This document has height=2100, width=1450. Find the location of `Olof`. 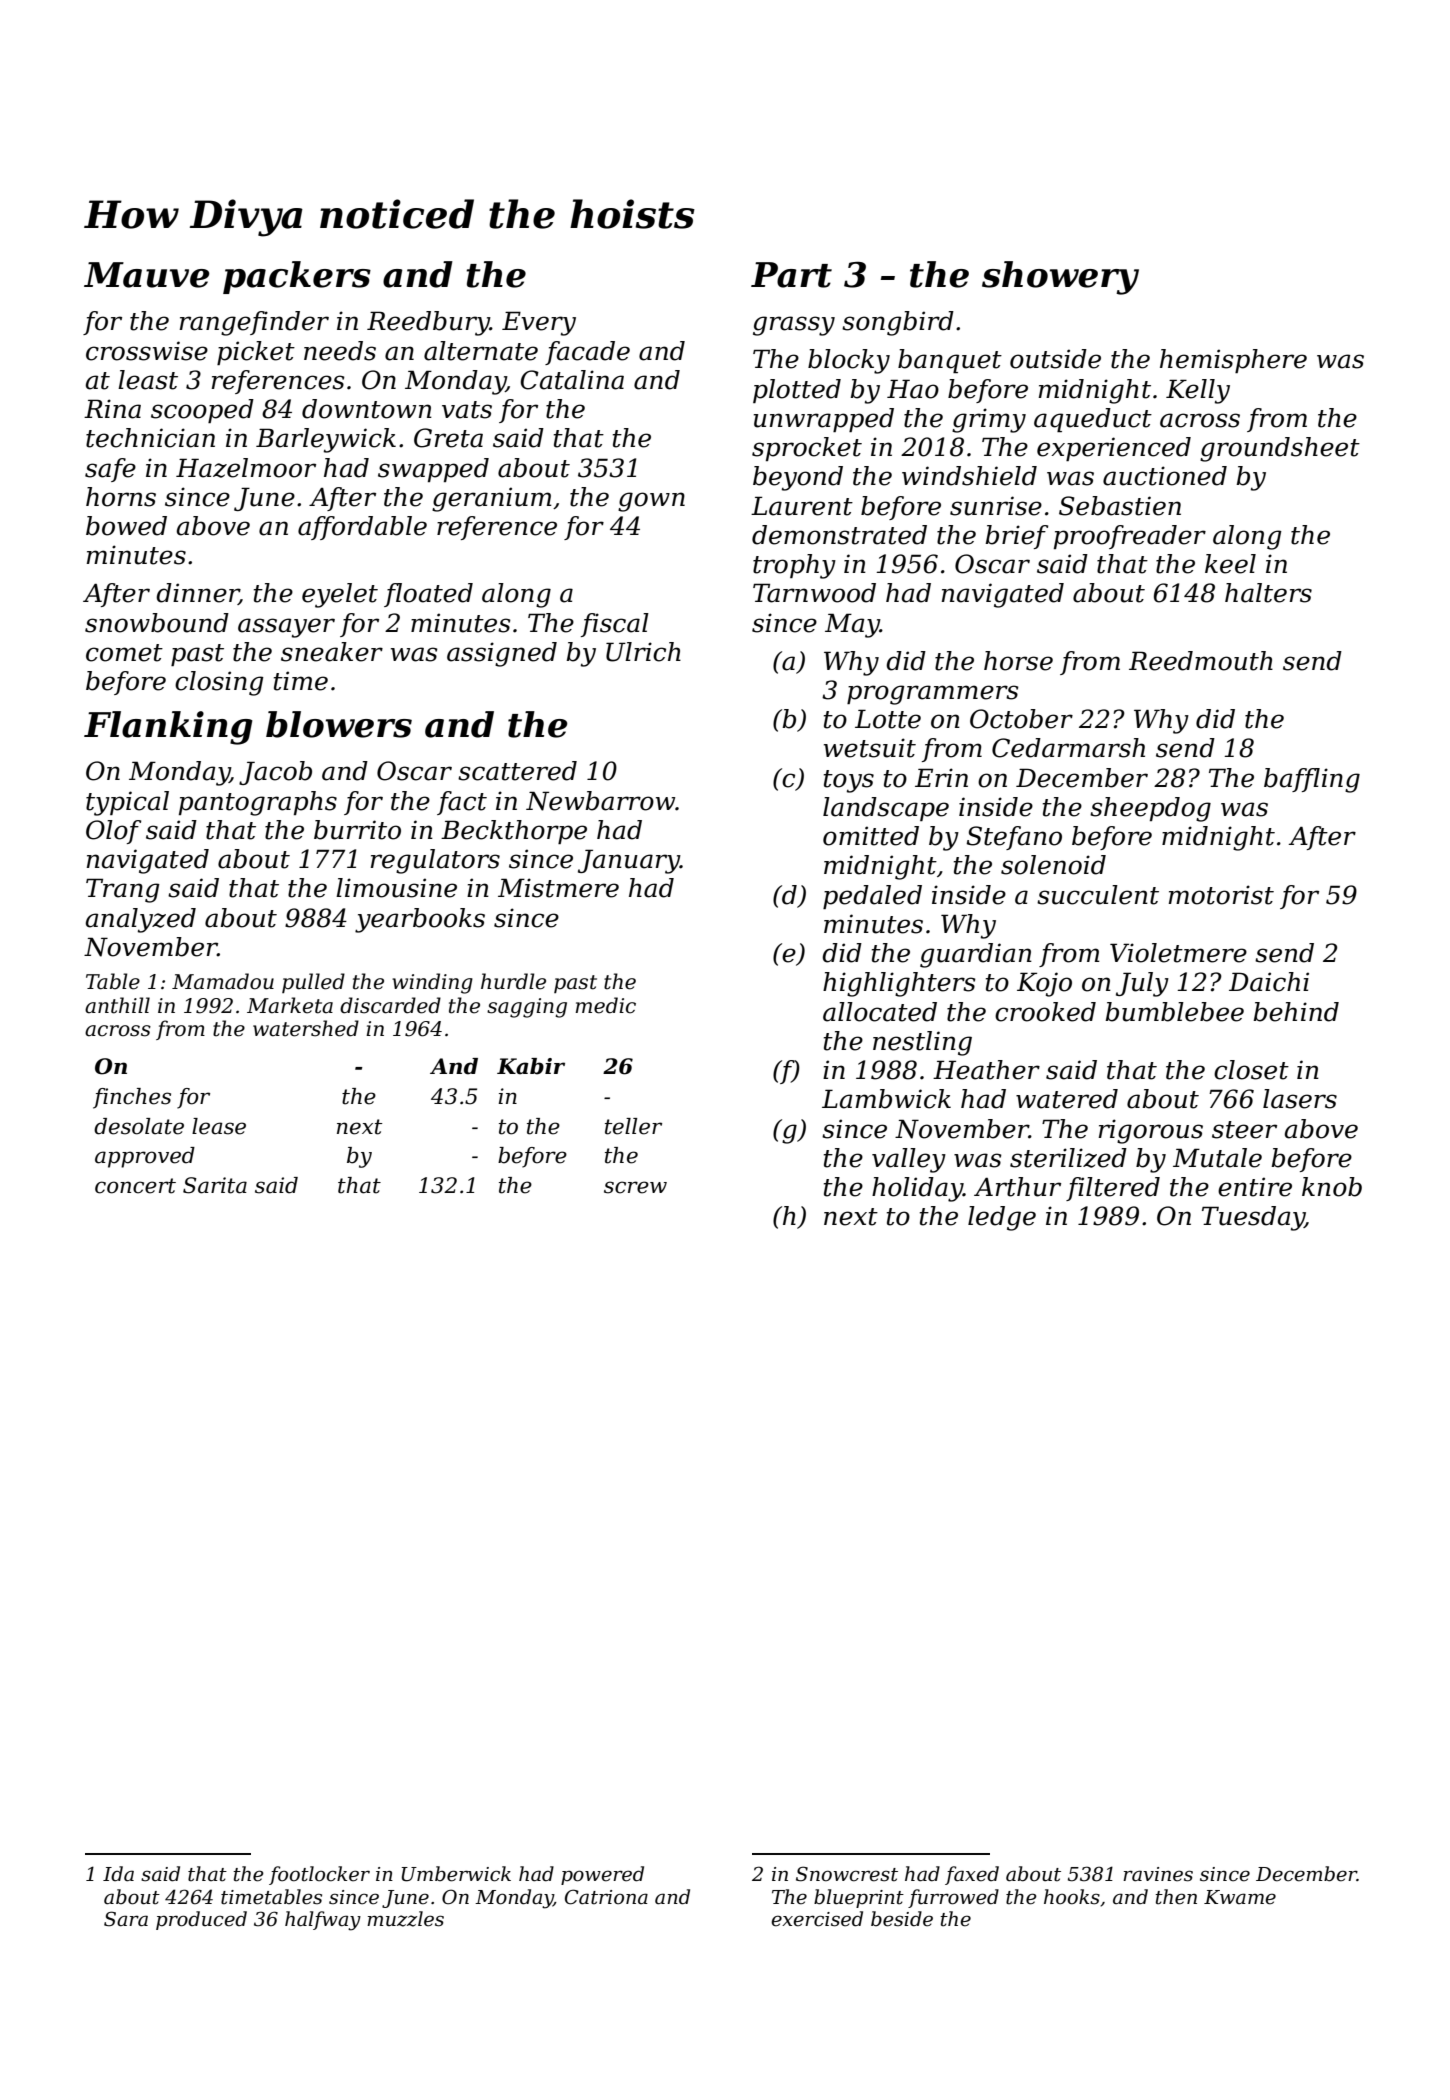

Olof is located at coordinates (113, 832).
